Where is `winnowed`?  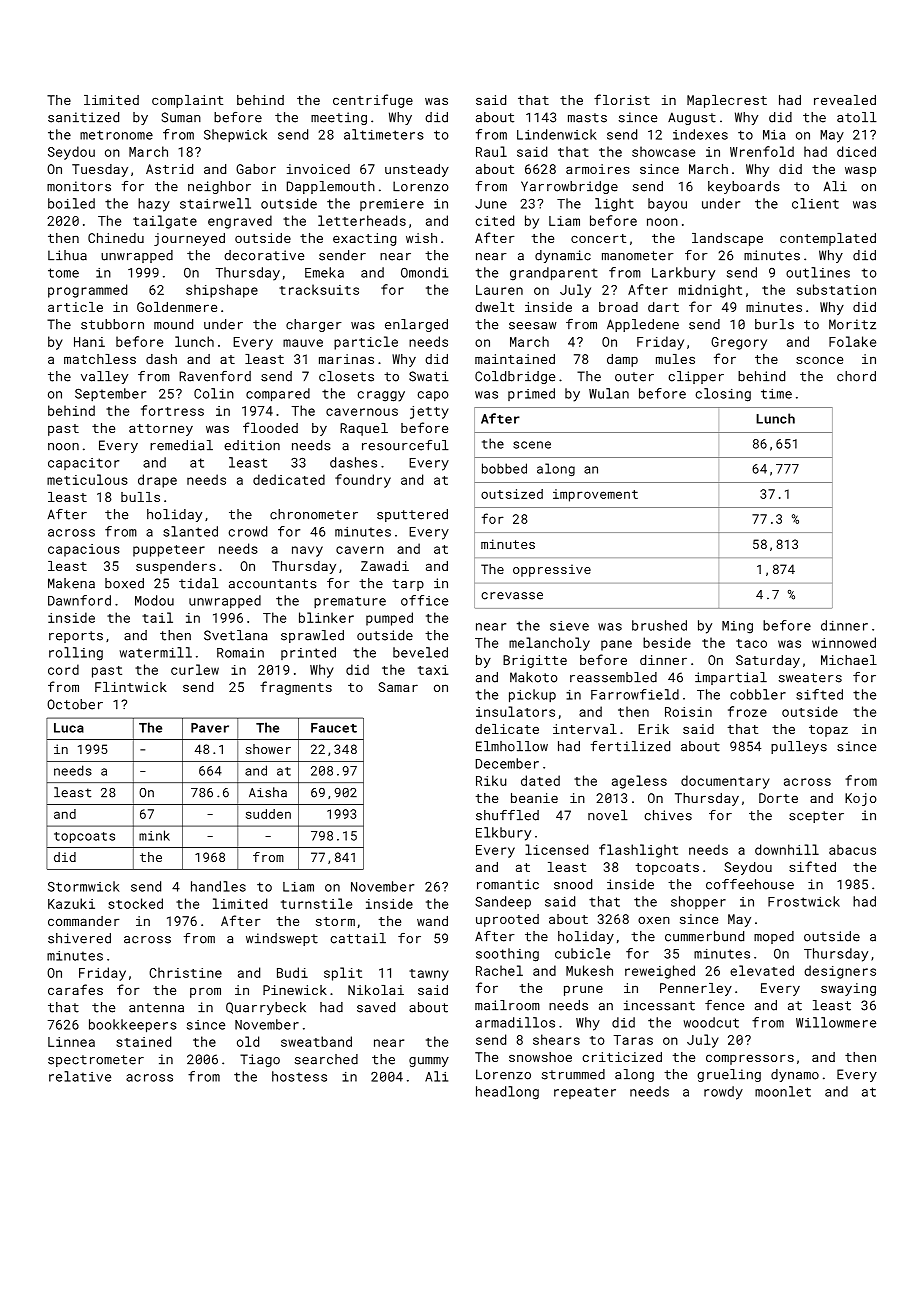 winnowed is located at coordinates (844, 642).
